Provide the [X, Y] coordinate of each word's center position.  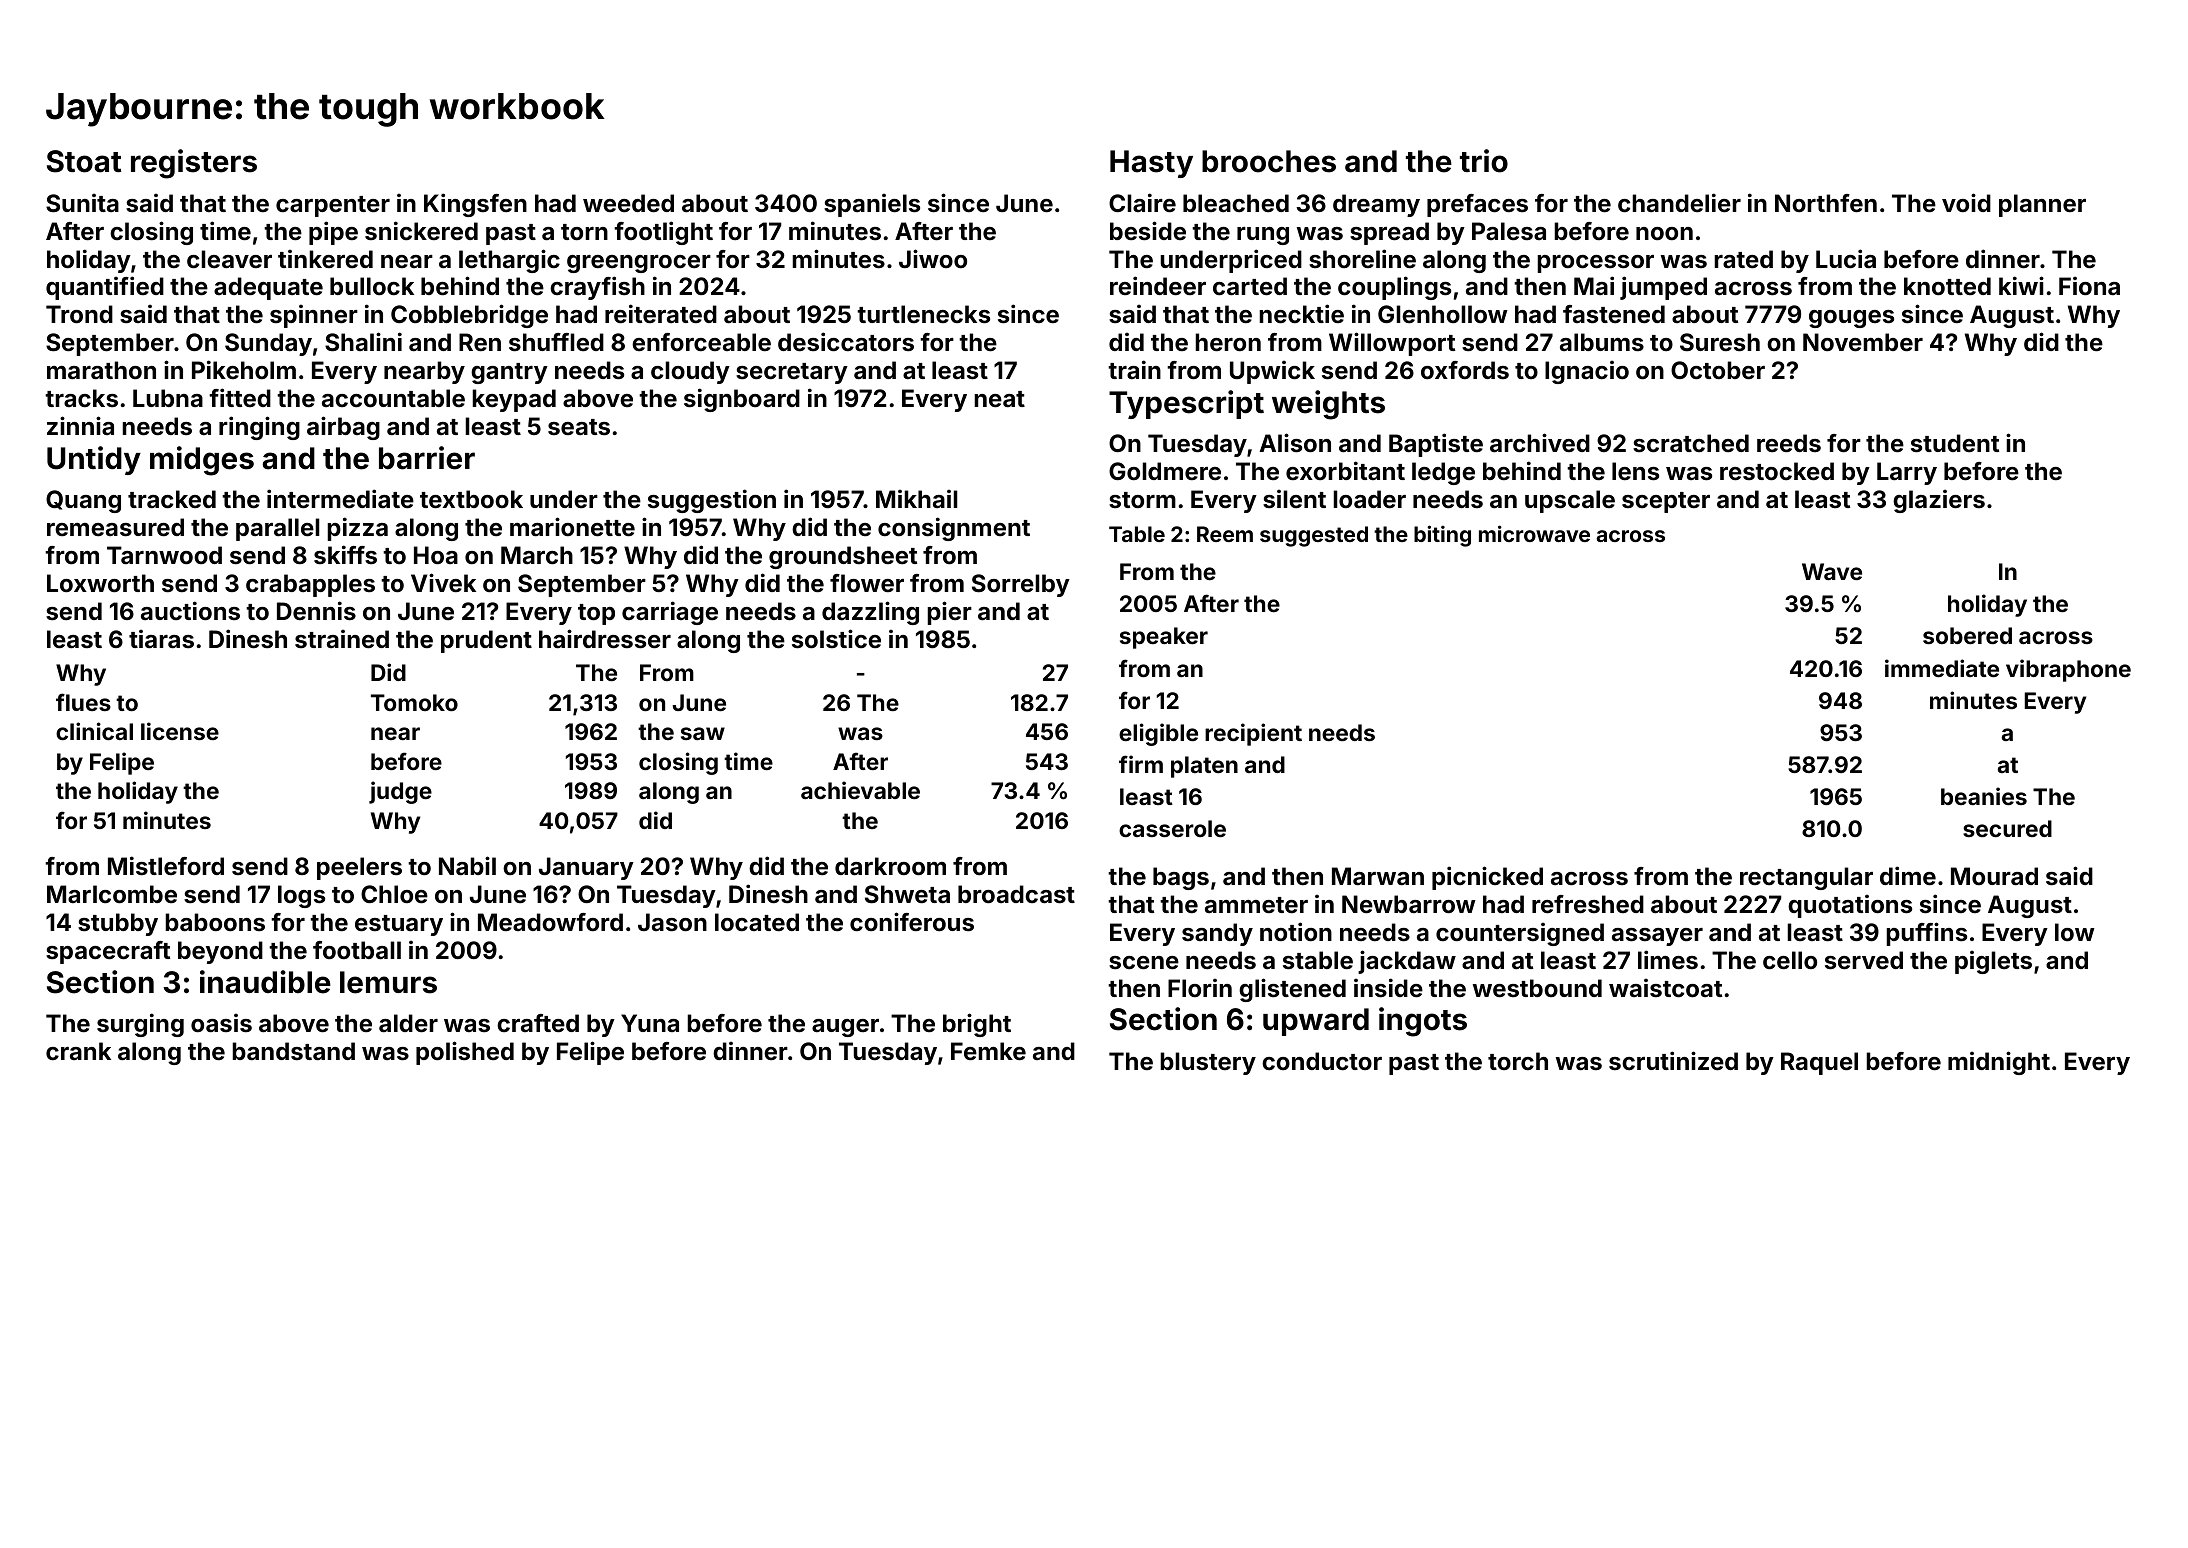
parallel [278, 529]
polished [465, 1053]
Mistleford [166, 866]
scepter [1666, 502]
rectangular [1806, 878]
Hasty [1151, 164]
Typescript [1186, 404]
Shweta [907, 894]
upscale [1570, 501]
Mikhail [917, 498]
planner [2042, 205]
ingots [1423, 1022]
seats [579, 427]
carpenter [333, 206]
